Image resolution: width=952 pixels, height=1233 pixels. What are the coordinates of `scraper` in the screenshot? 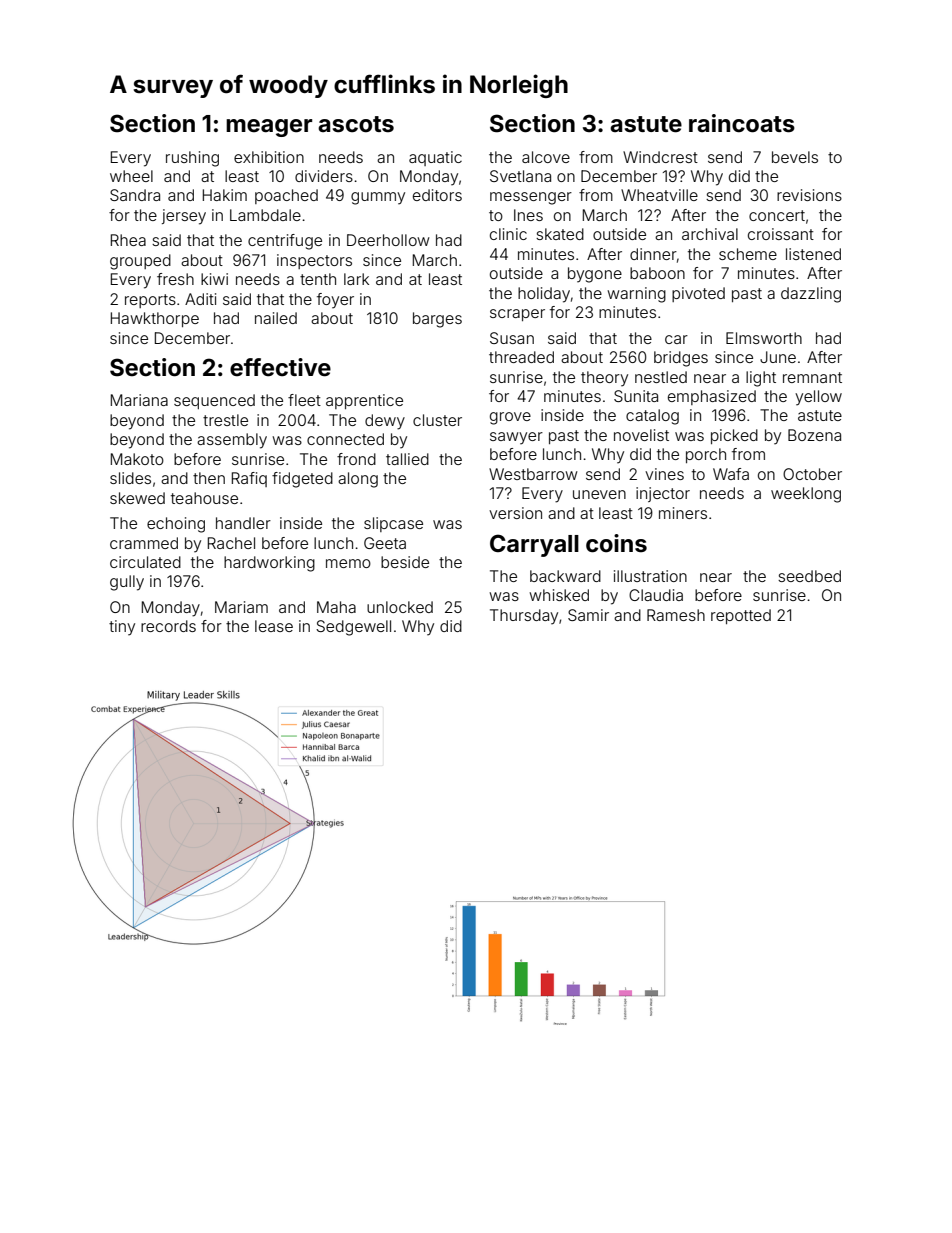 It's located at (517, 315).
